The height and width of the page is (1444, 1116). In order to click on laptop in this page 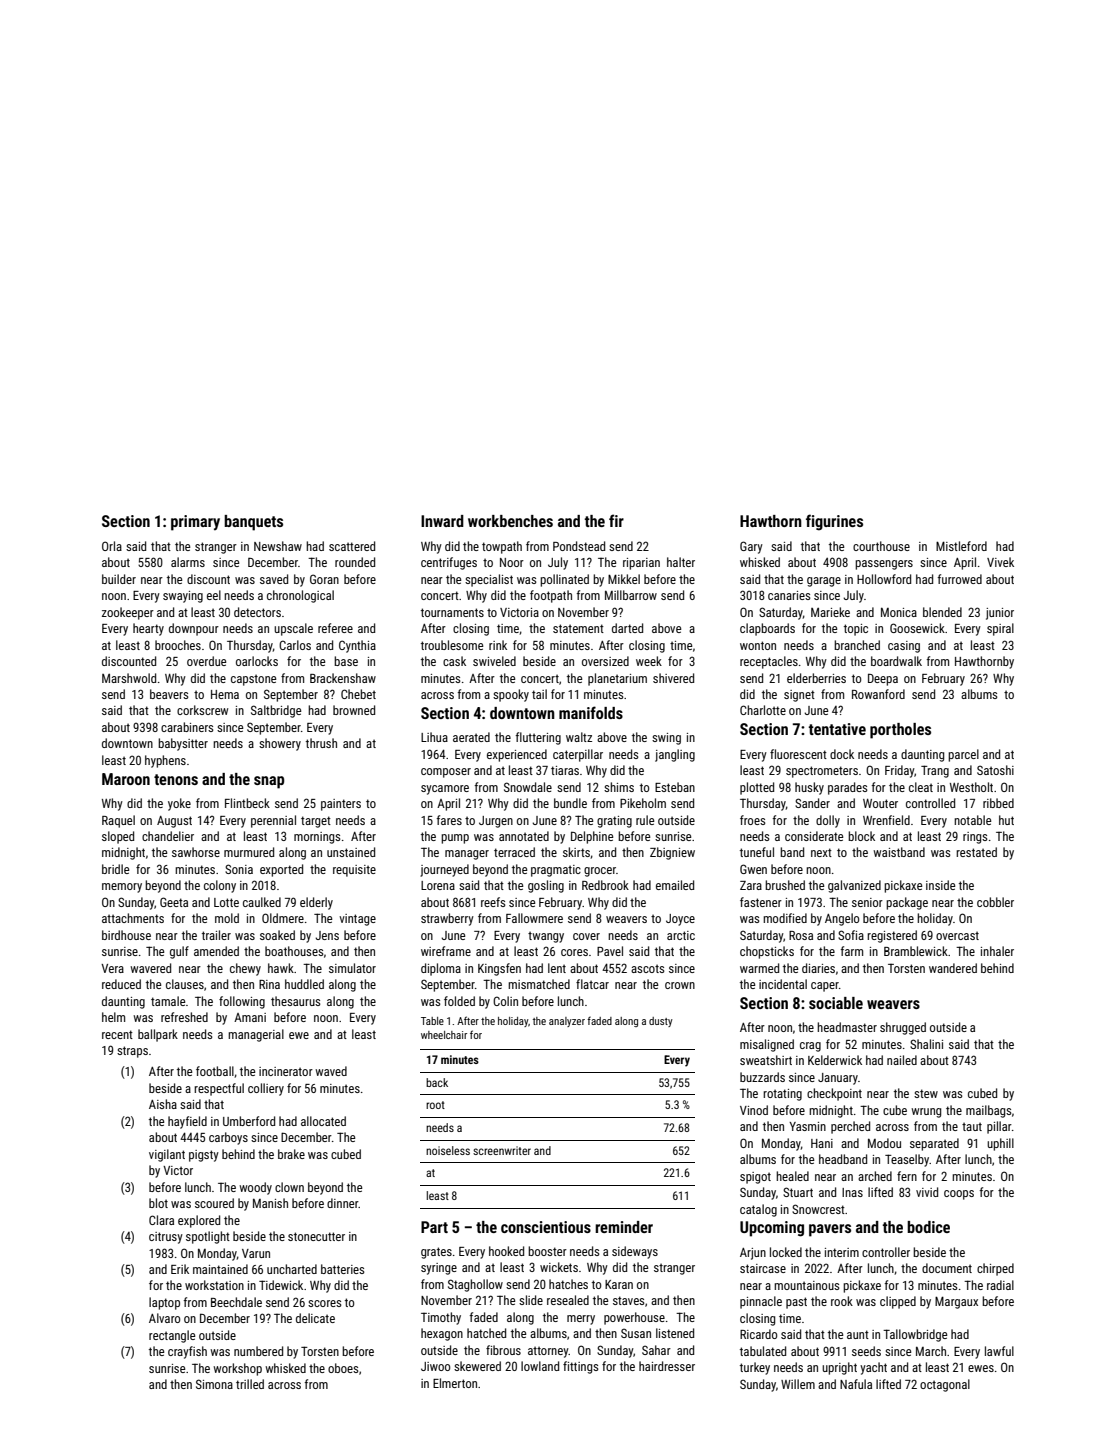, I will do `click(164, 1303)`.
